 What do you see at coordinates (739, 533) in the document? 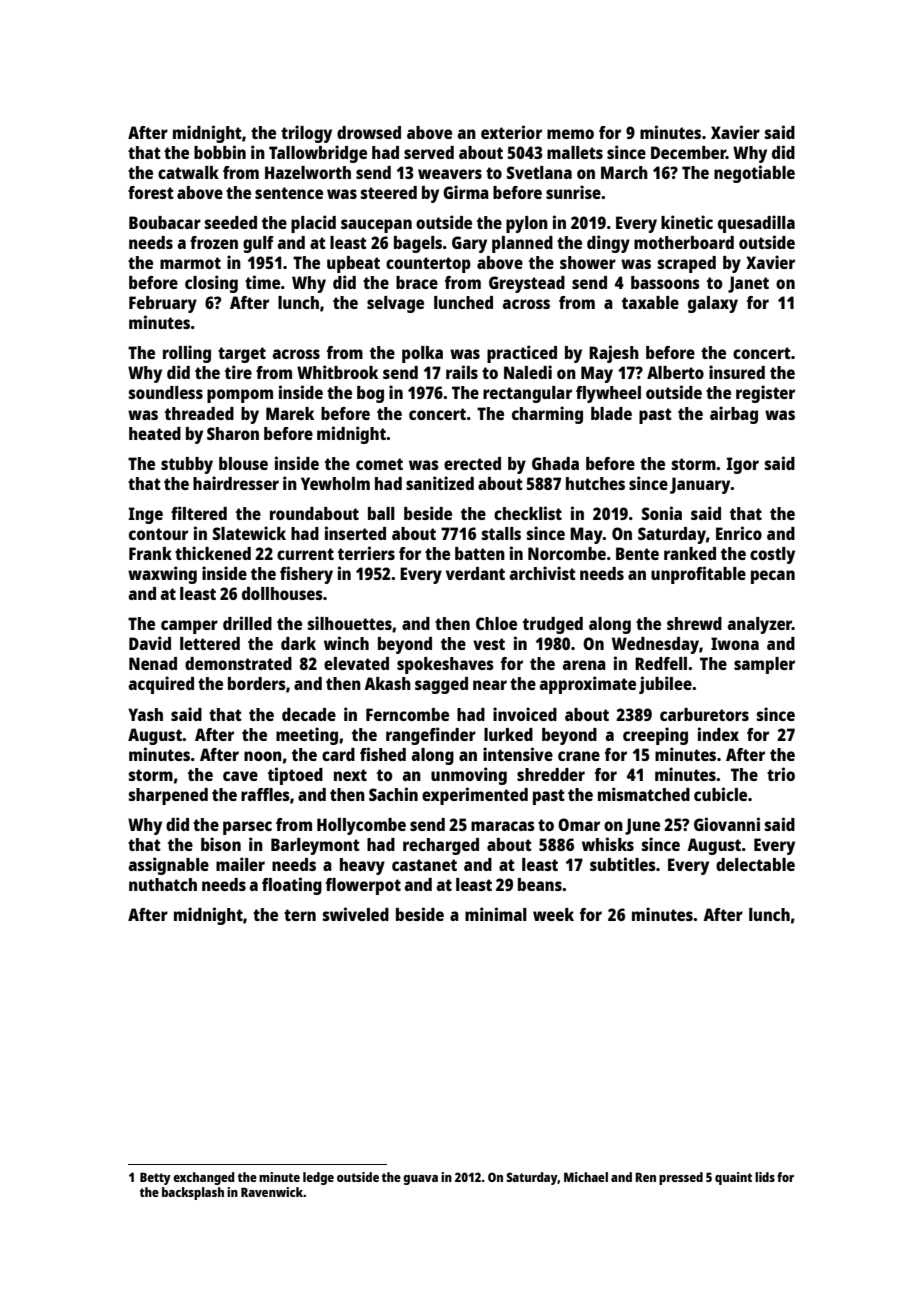
I see `Enrico` at bounding box center [739, 533].
